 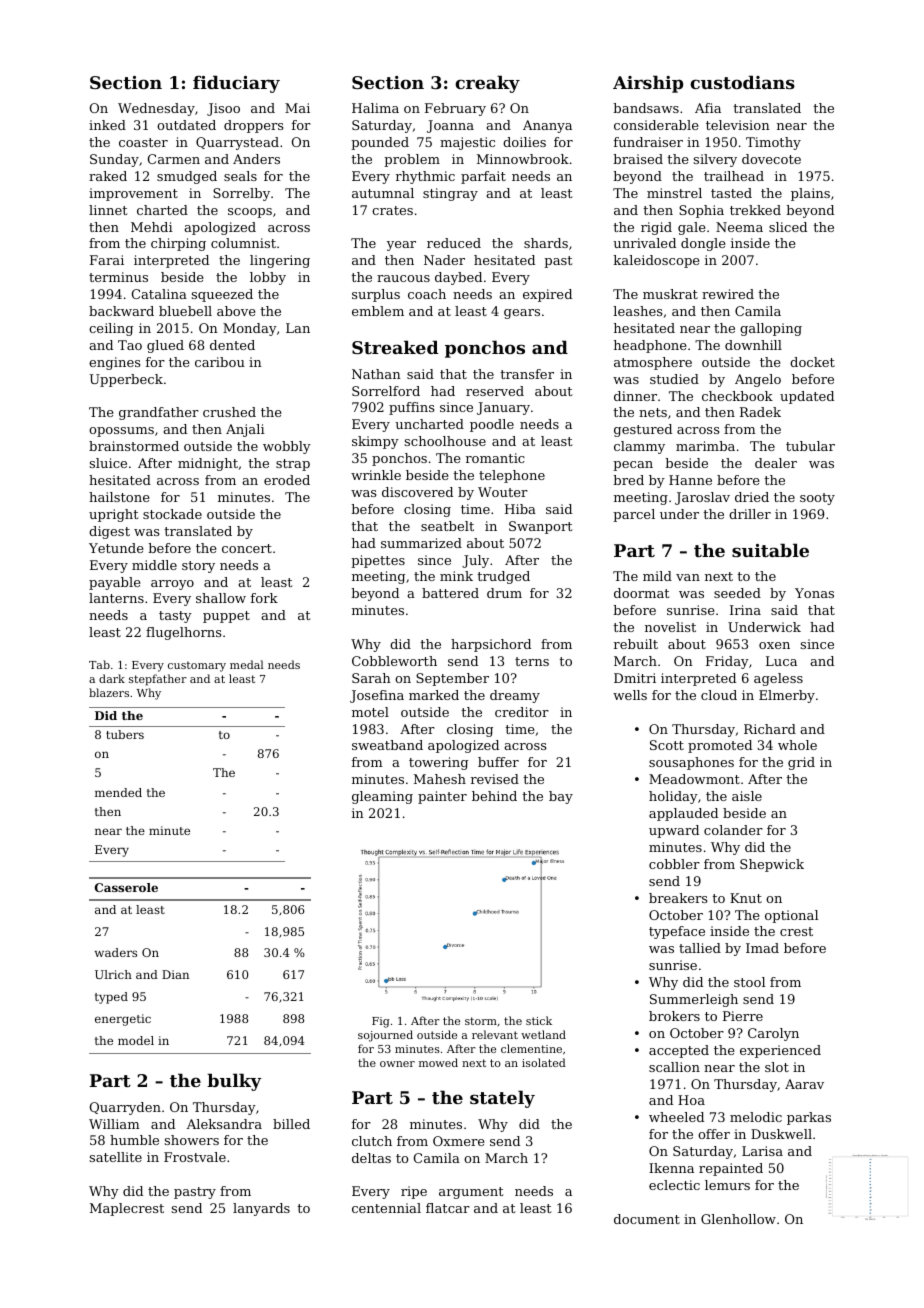 I want to click on Afia, so click(x=708, y=108).
